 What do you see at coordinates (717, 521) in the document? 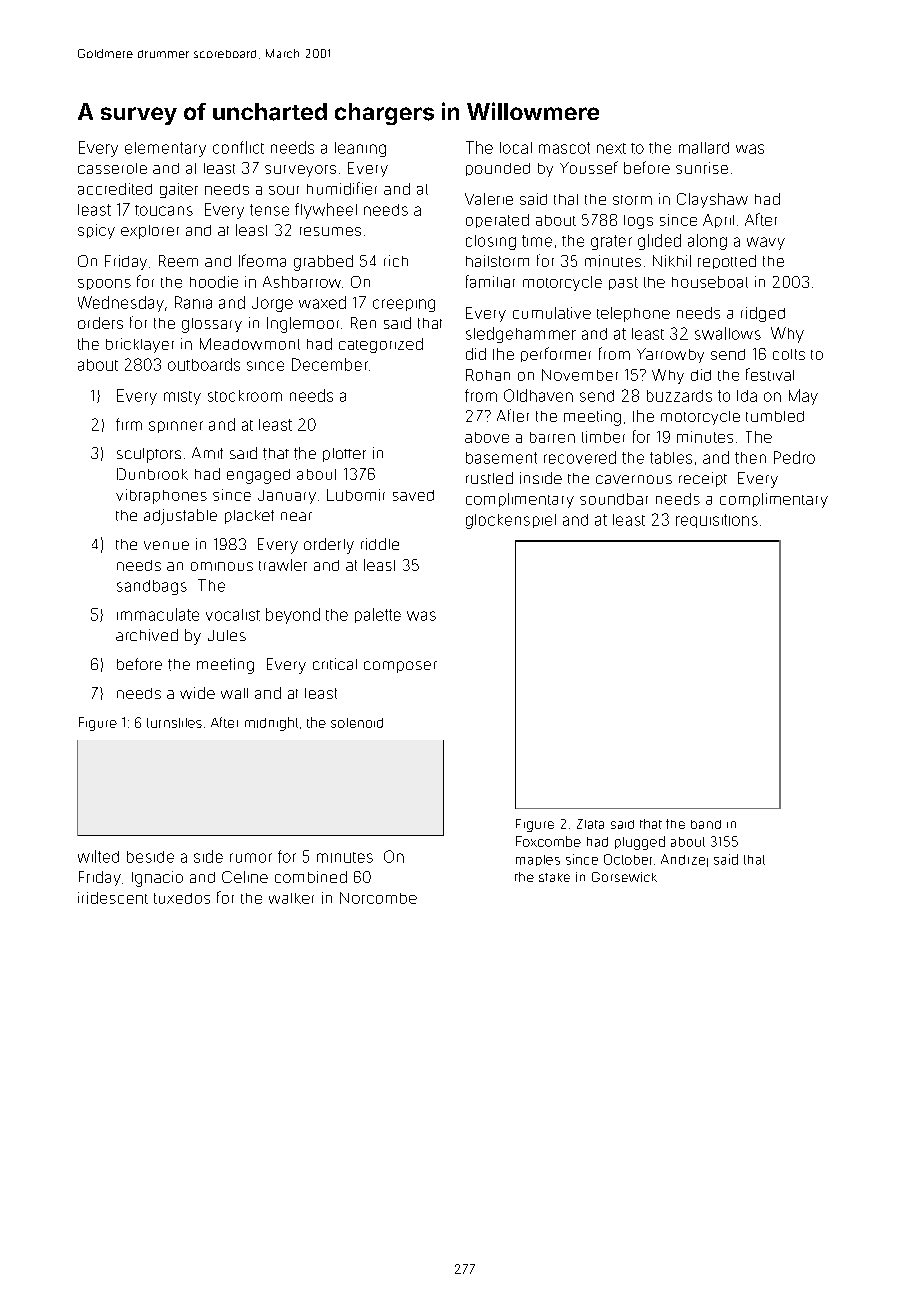
I see `requisitions` at bounding box center [717, 521].
